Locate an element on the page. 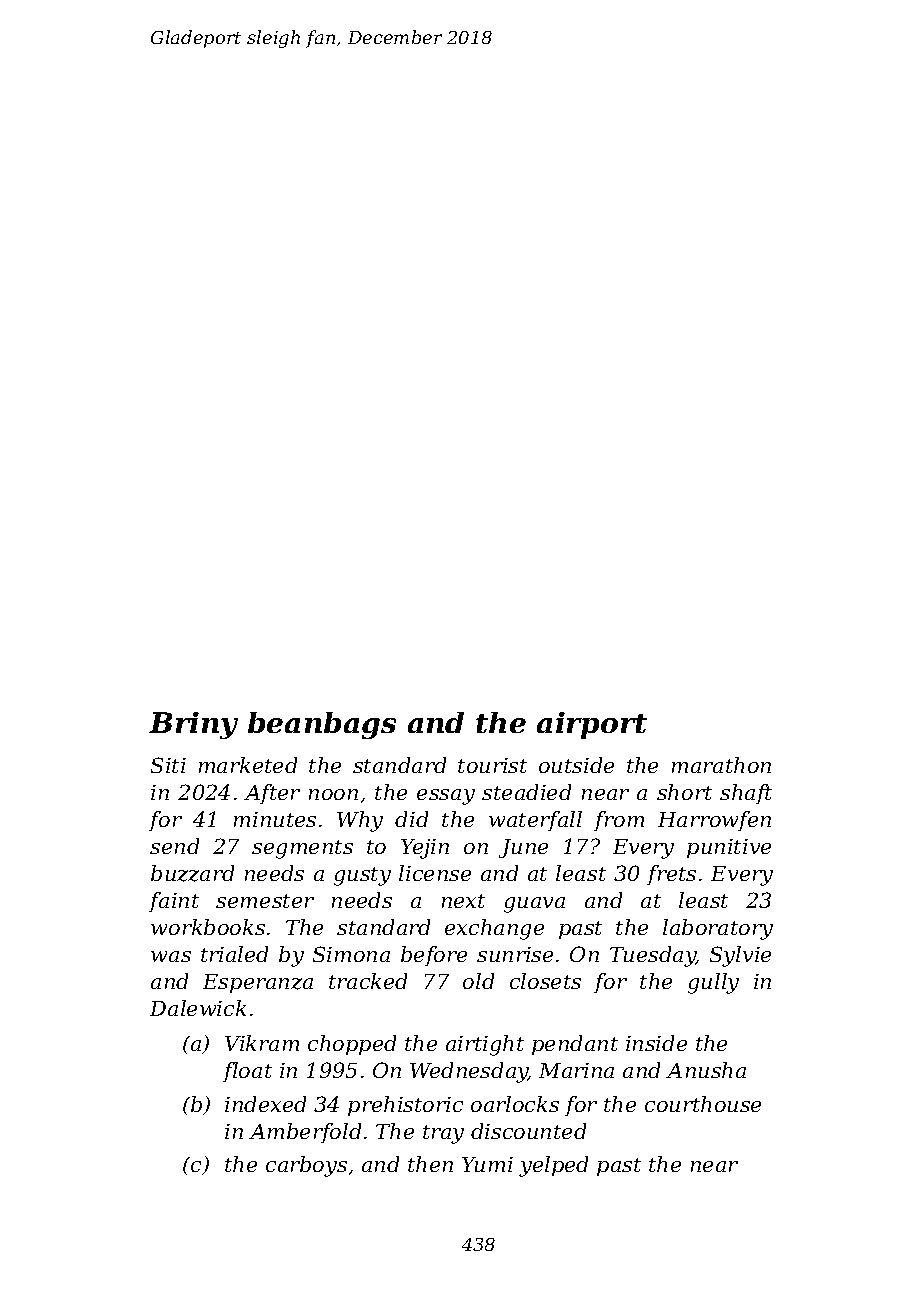 This document has width=924, height=1311. yelped is located at coordinates (553, 1166).
